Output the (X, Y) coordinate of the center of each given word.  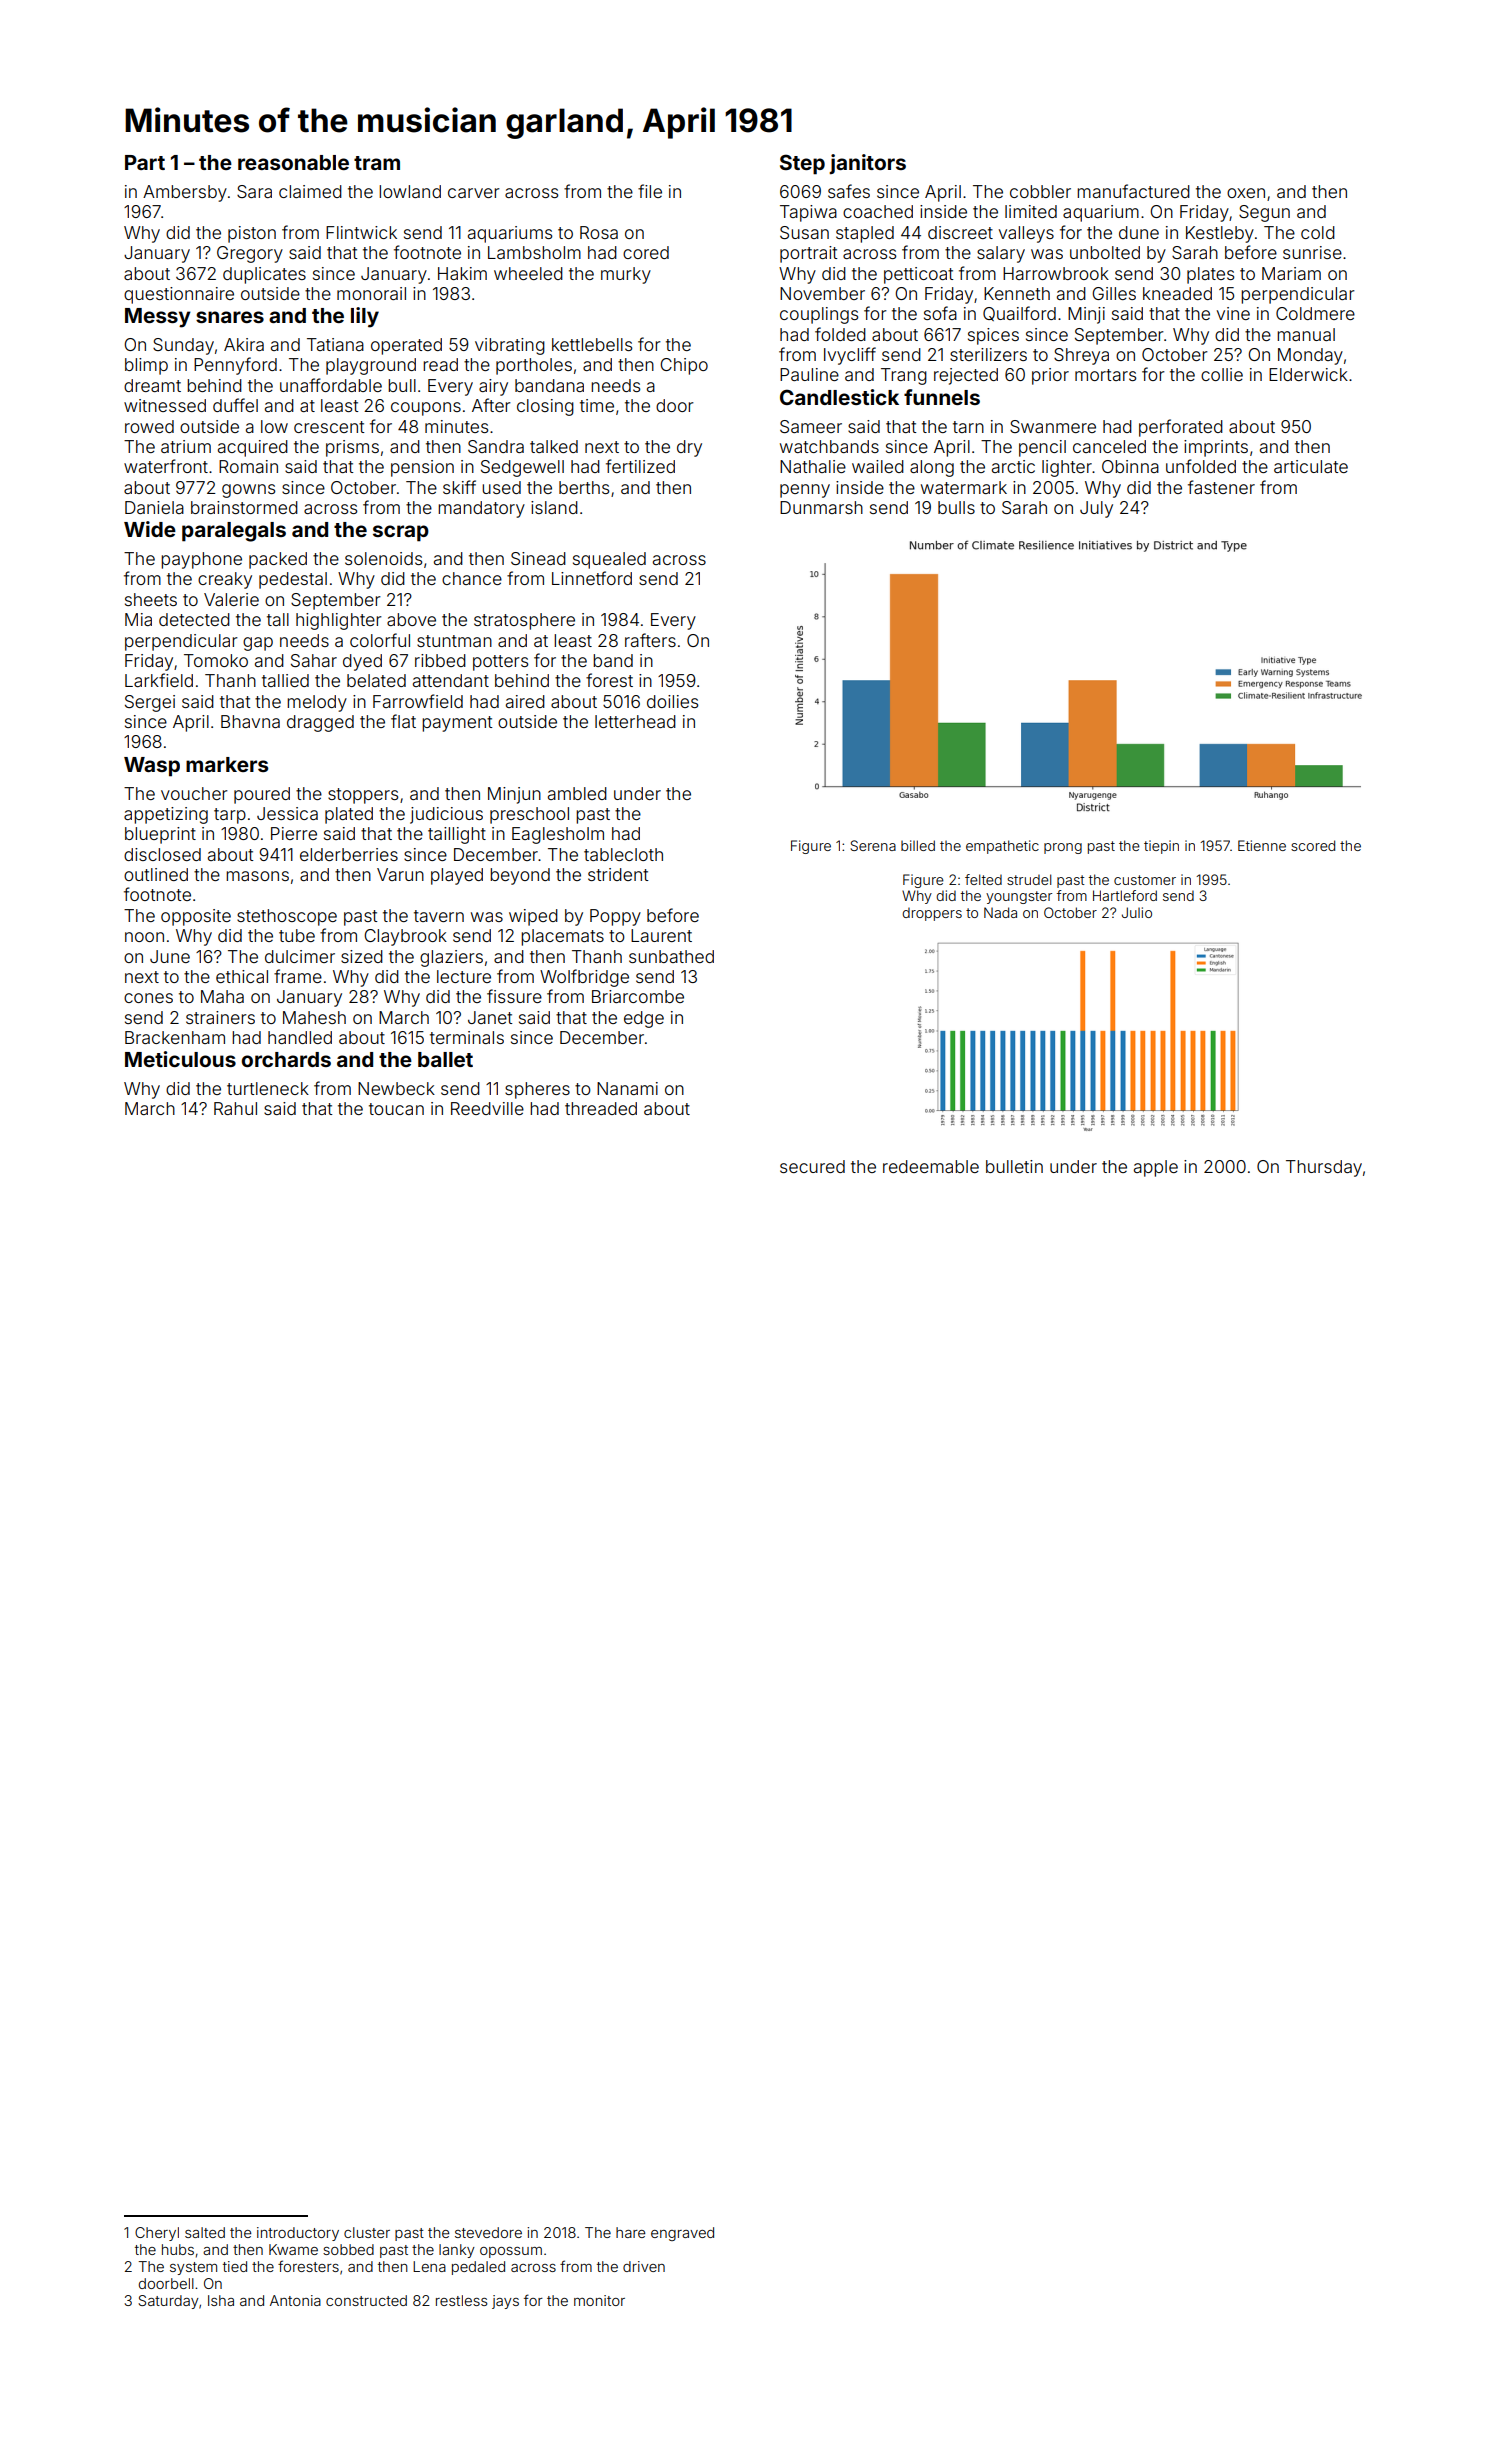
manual (1306, 334)
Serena (873, 845)
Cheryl (157, 2234)
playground (371, 366)
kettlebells (592, 344)
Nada (1000, 912)
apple (1156, 1168)
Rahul (235, 1108)
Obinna (1130, 466)
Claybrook (405, 937)
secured (812, 1166)
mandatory (481, 509)
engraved (682, 2234)
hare (630, 2232)
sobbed (348, 2249)
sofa (940, 313)
